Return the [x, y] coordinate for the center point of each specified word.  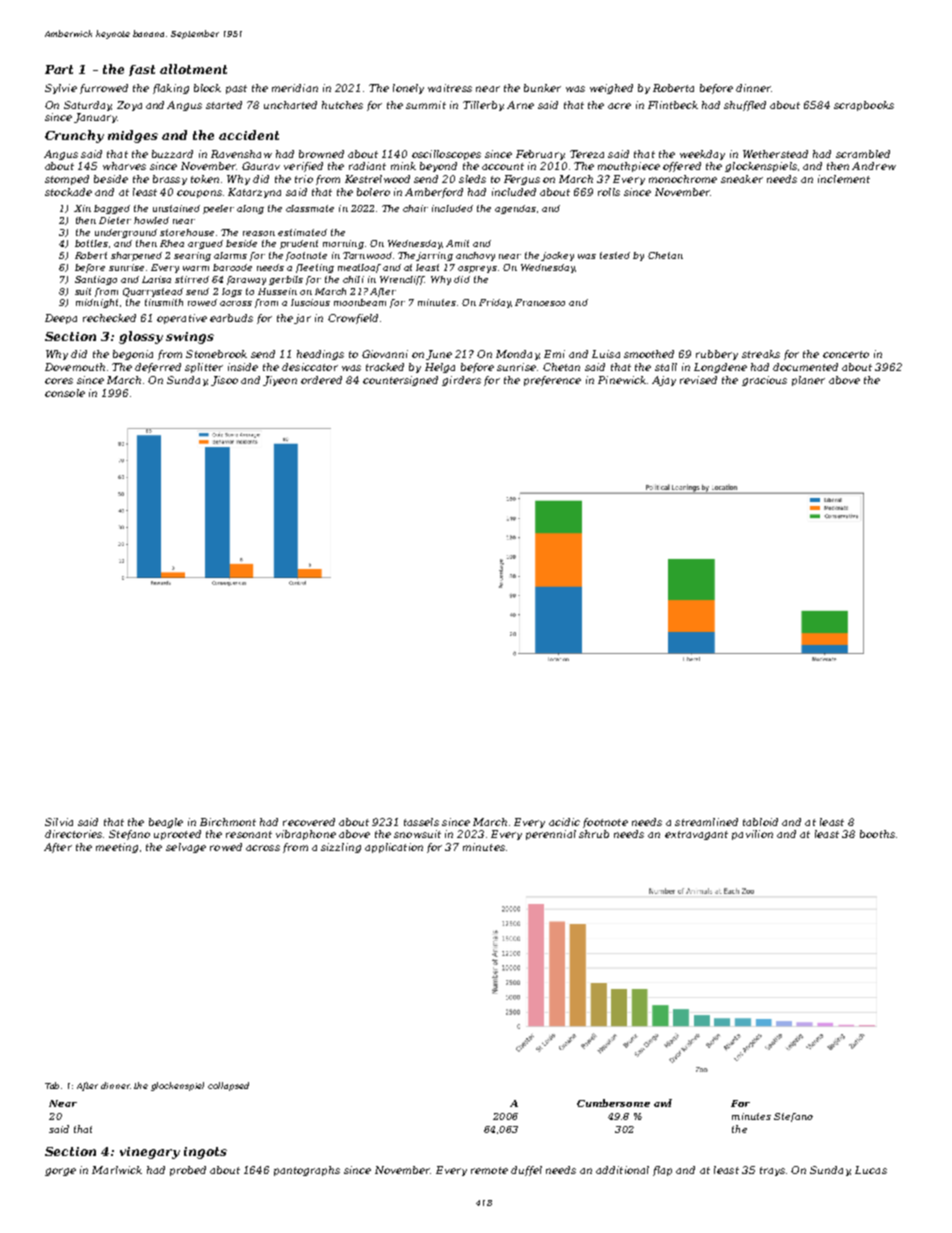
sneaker [742, 179]
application [394, 848]
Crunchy [74, 136]
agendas [515, 209]
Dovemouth [75, 367]
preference [552, 381]
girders [461, 381]
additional [622, 1170]
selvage [186, 848]
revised [698, 380]
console [65, 393]
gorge [60, 1172]
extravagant [696, 835]
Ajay [664, 381]
